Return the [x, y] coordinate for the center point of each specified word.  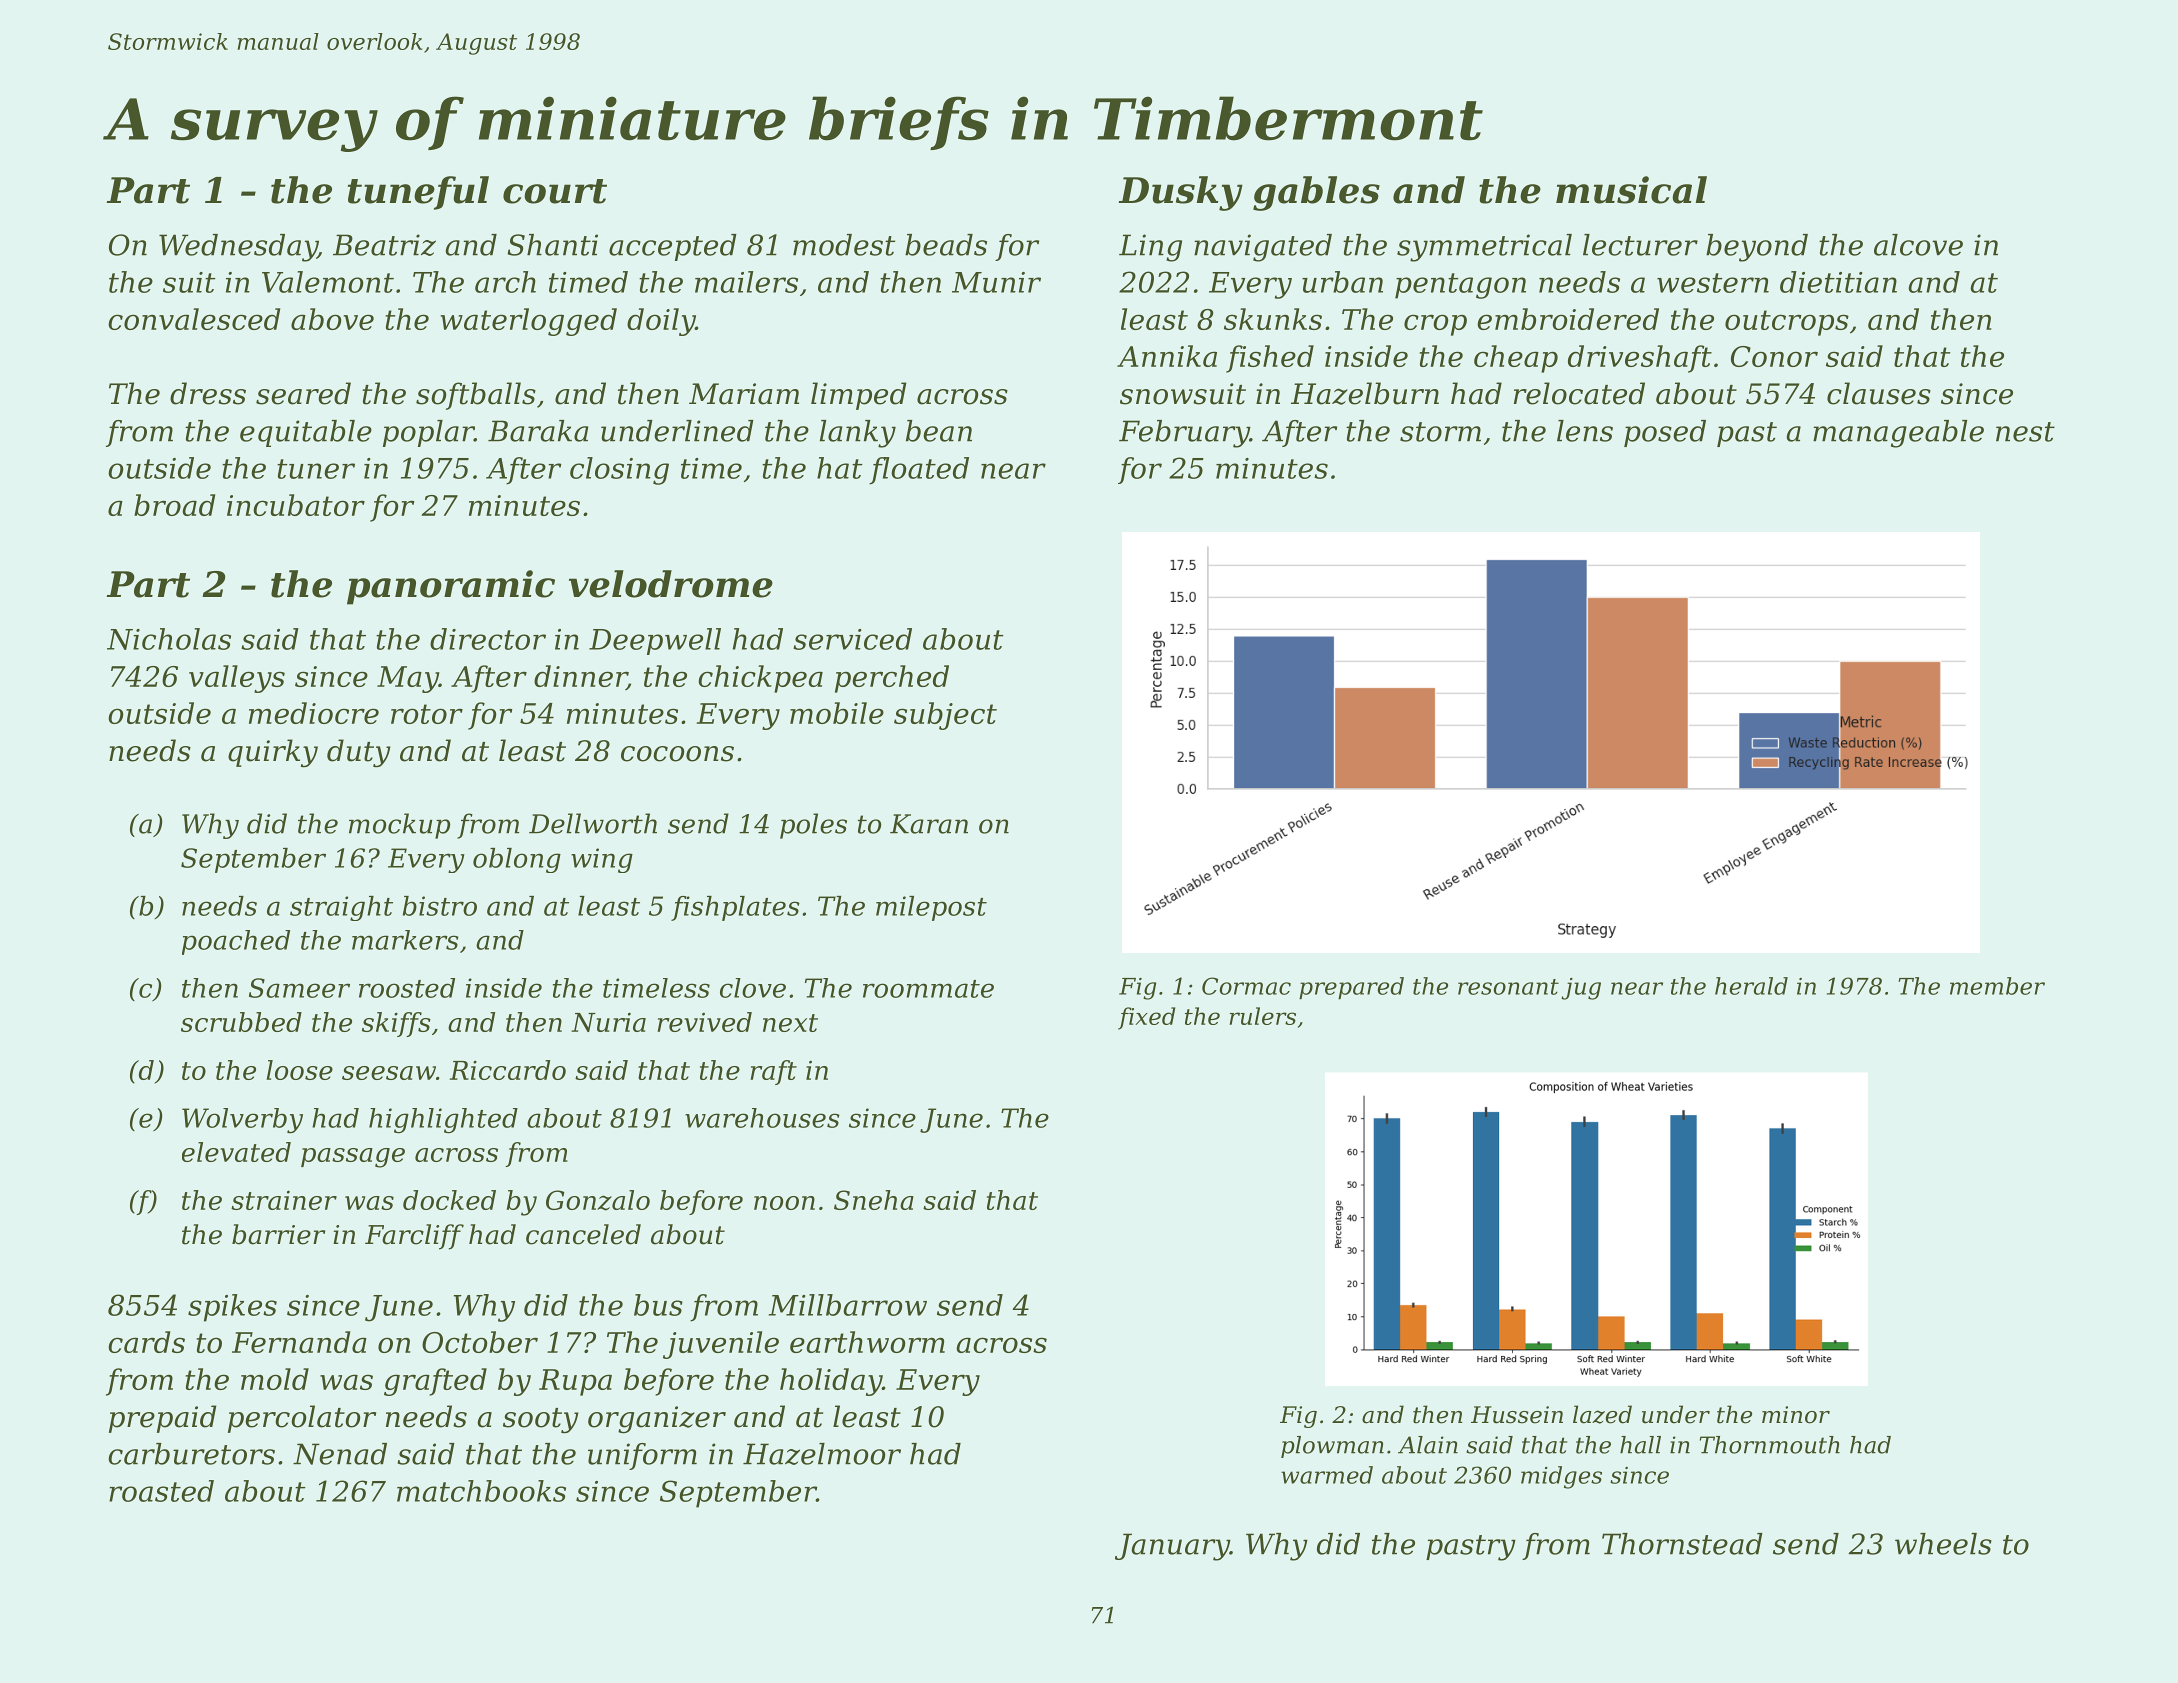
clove [753, 988]
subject [945, 716]
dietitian [1838, 282]
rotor [427, 714]
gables [1316, 193]
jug [1581, 989]
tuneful [418, 193]
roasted [161, 1491]
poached [236, 942]
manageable [1898, 434]
